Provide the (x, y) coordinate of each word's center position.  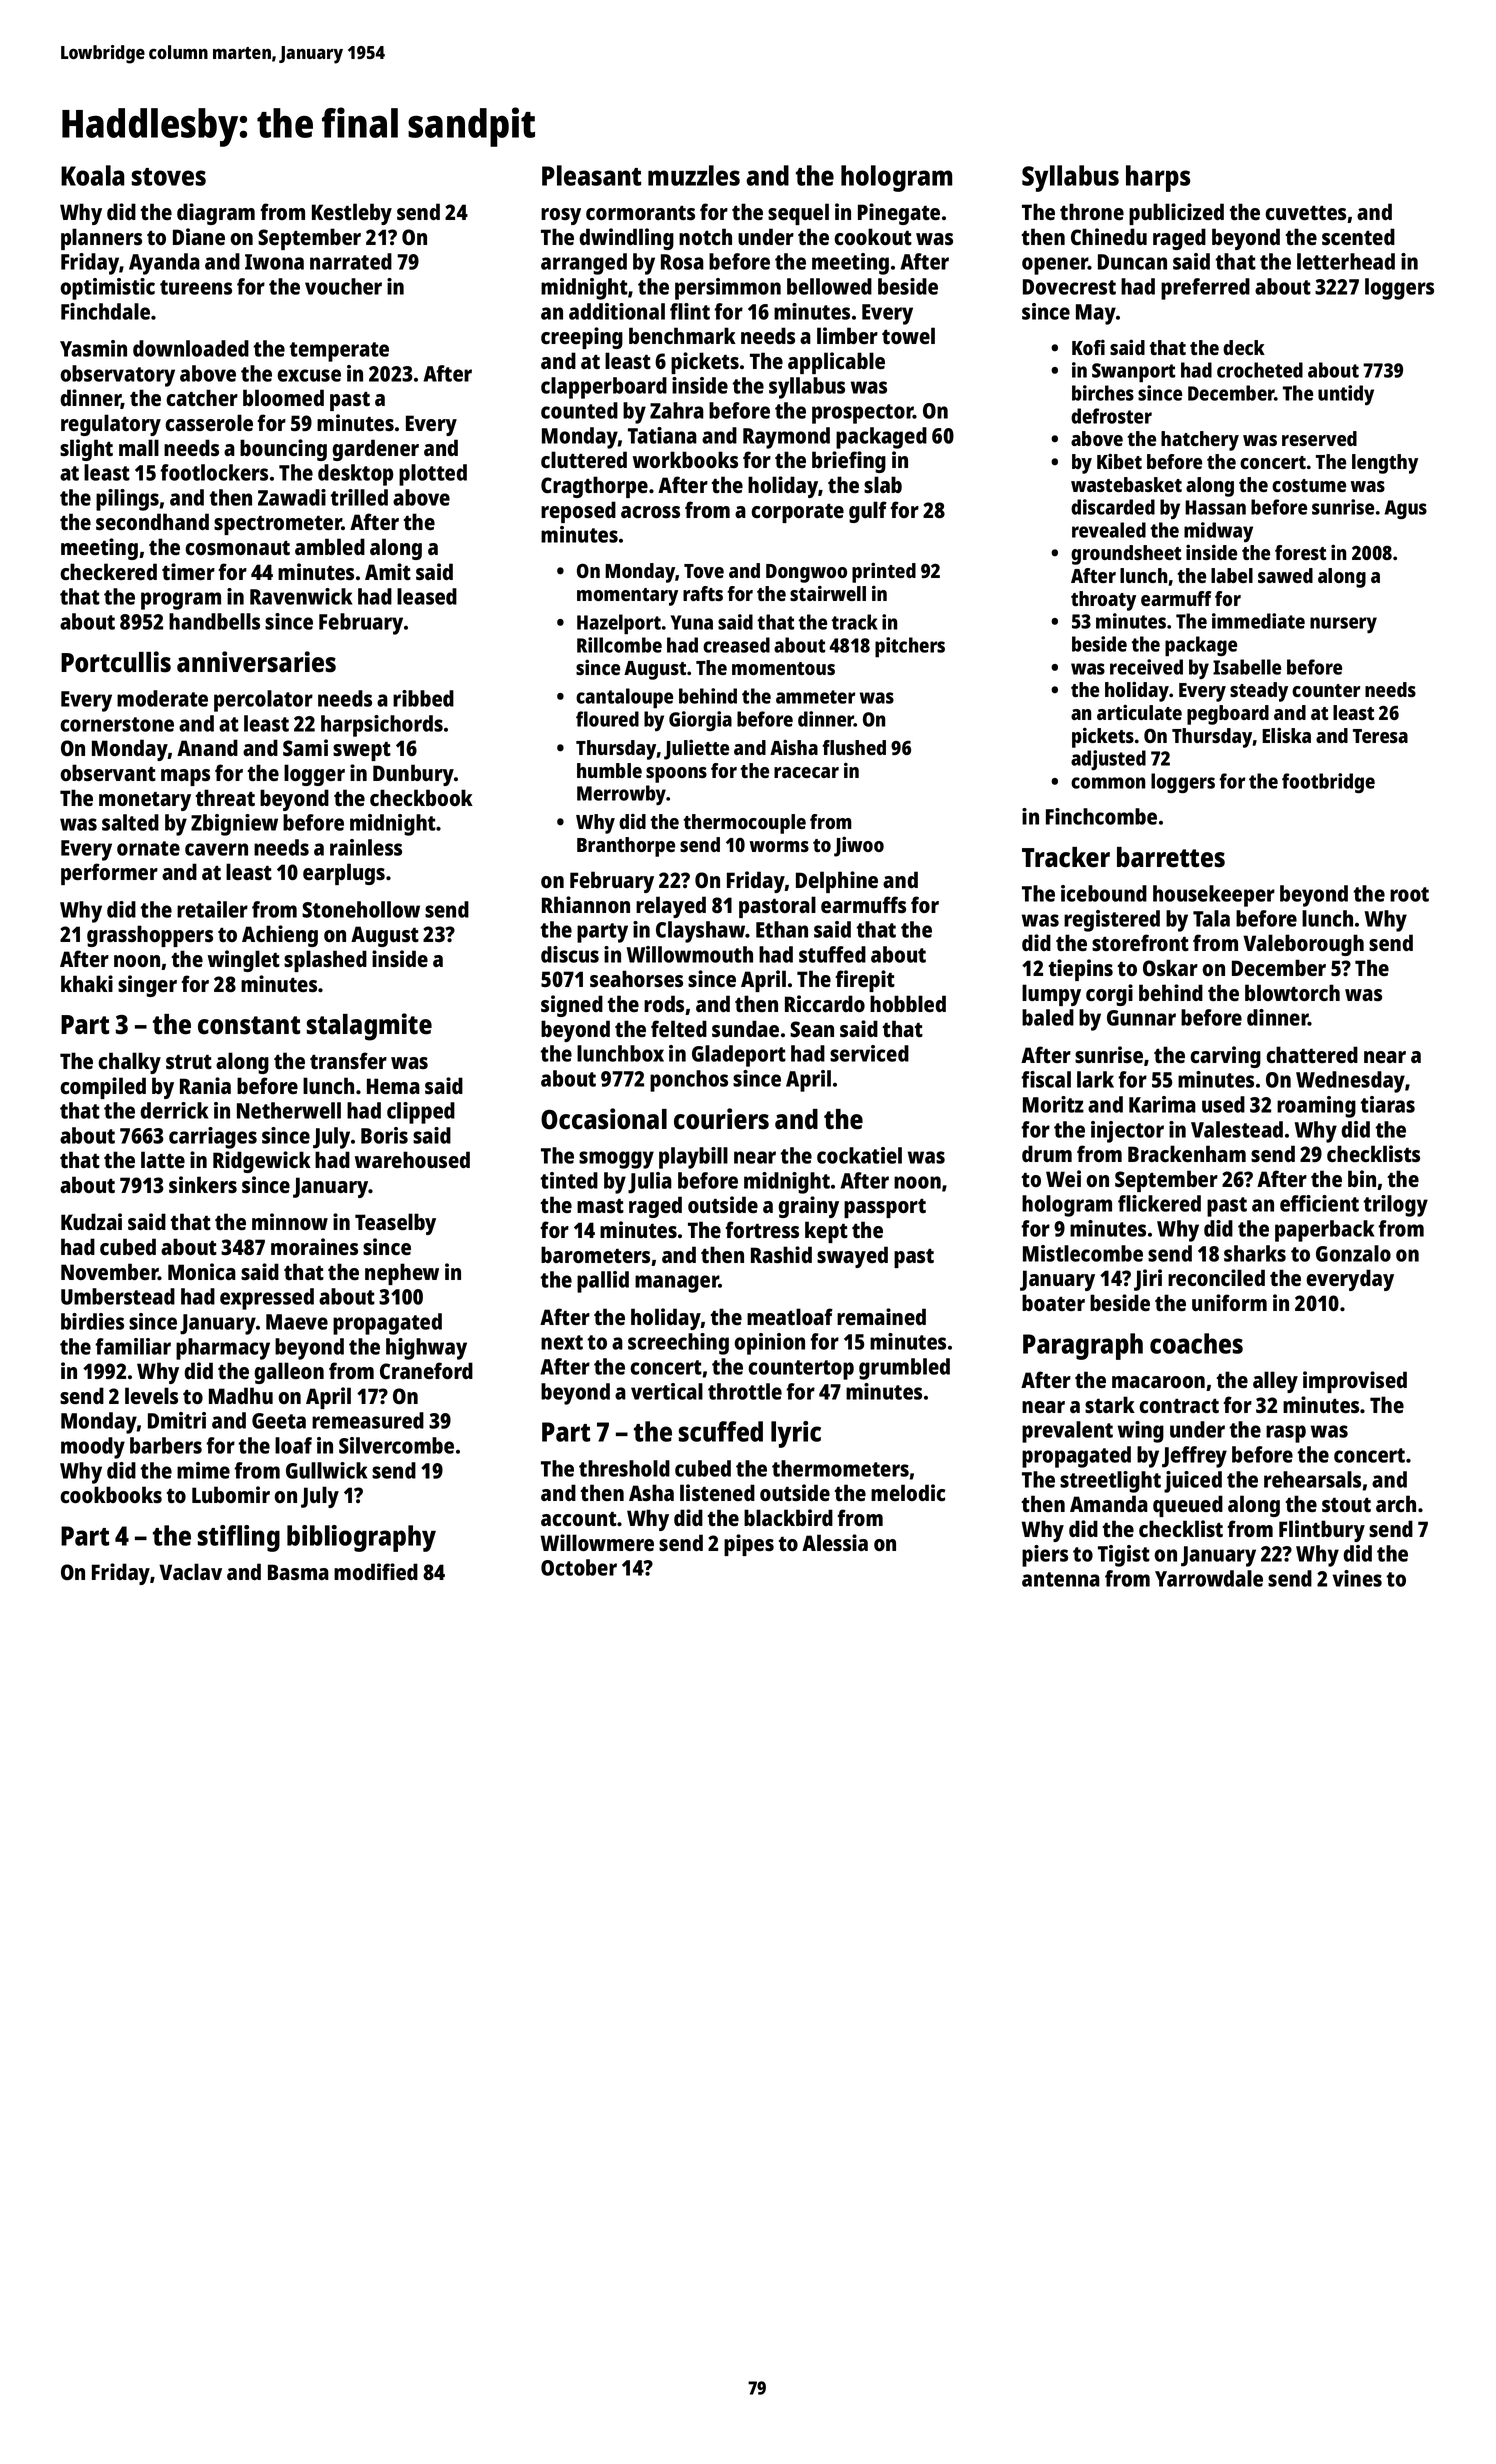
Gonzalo (1353, 1253)
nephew (402, 1274)
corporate (797, 513)
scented (1358, 236)
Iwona (274, 262)
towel (908, 335)
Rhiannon (586, 904)
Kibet (1119, 461)
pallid (603, 1282)
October (579, 1567)
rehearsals (1312, 1479)
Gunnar (1141, 1018)
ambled (330, 546)
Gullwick (326, 1470)
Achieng (280, 936)
